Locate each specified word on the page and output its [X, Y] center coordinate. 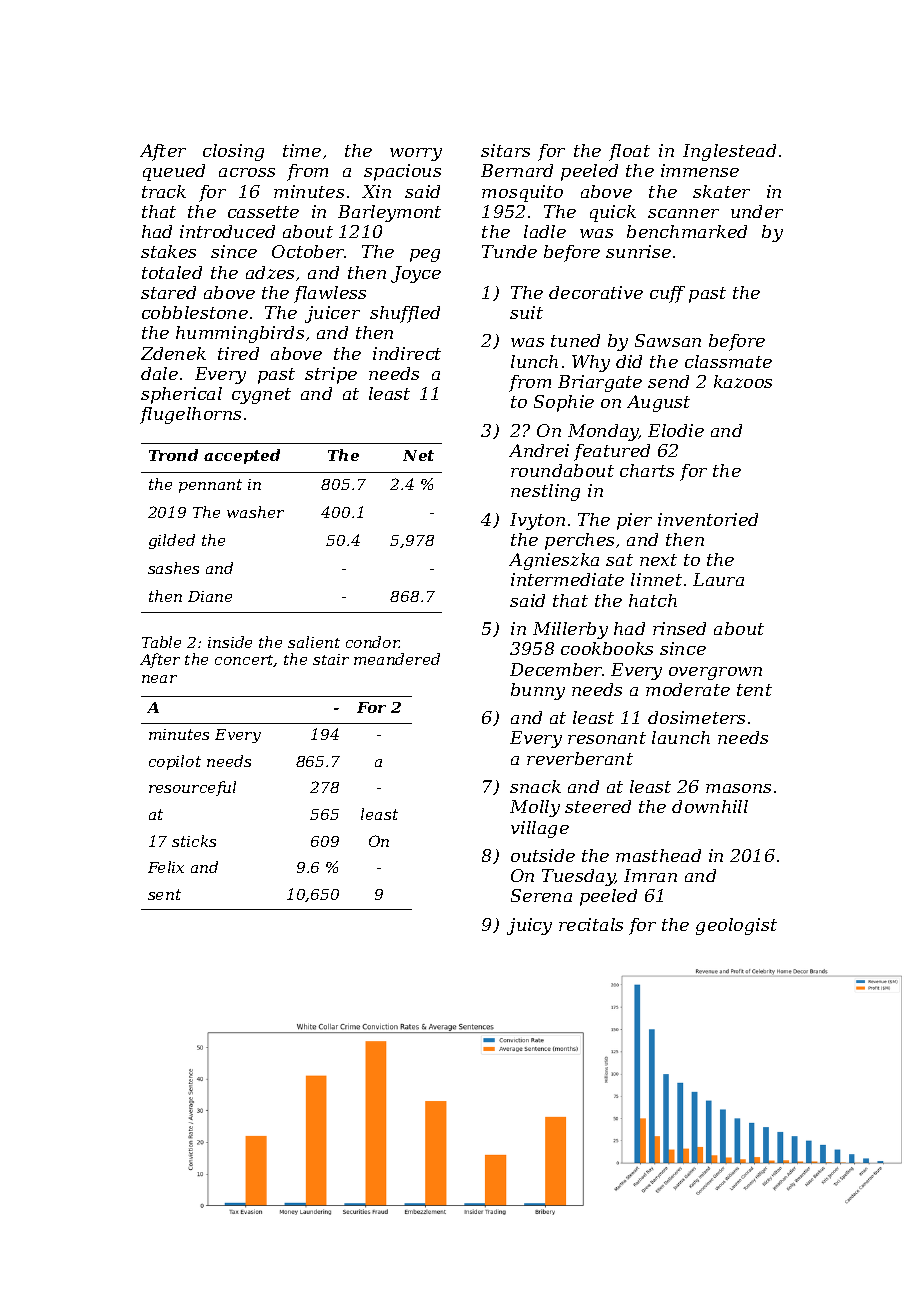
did [629, 361]
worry [416, 154]
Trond [173, 455]
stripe [331, 375]
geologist [736, 926]
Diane [210, 596]
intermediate [567, 579]
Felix [166, 867]
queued [174, 172]
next [658, 560]
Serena [541, 895]
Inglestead [729, 152]
